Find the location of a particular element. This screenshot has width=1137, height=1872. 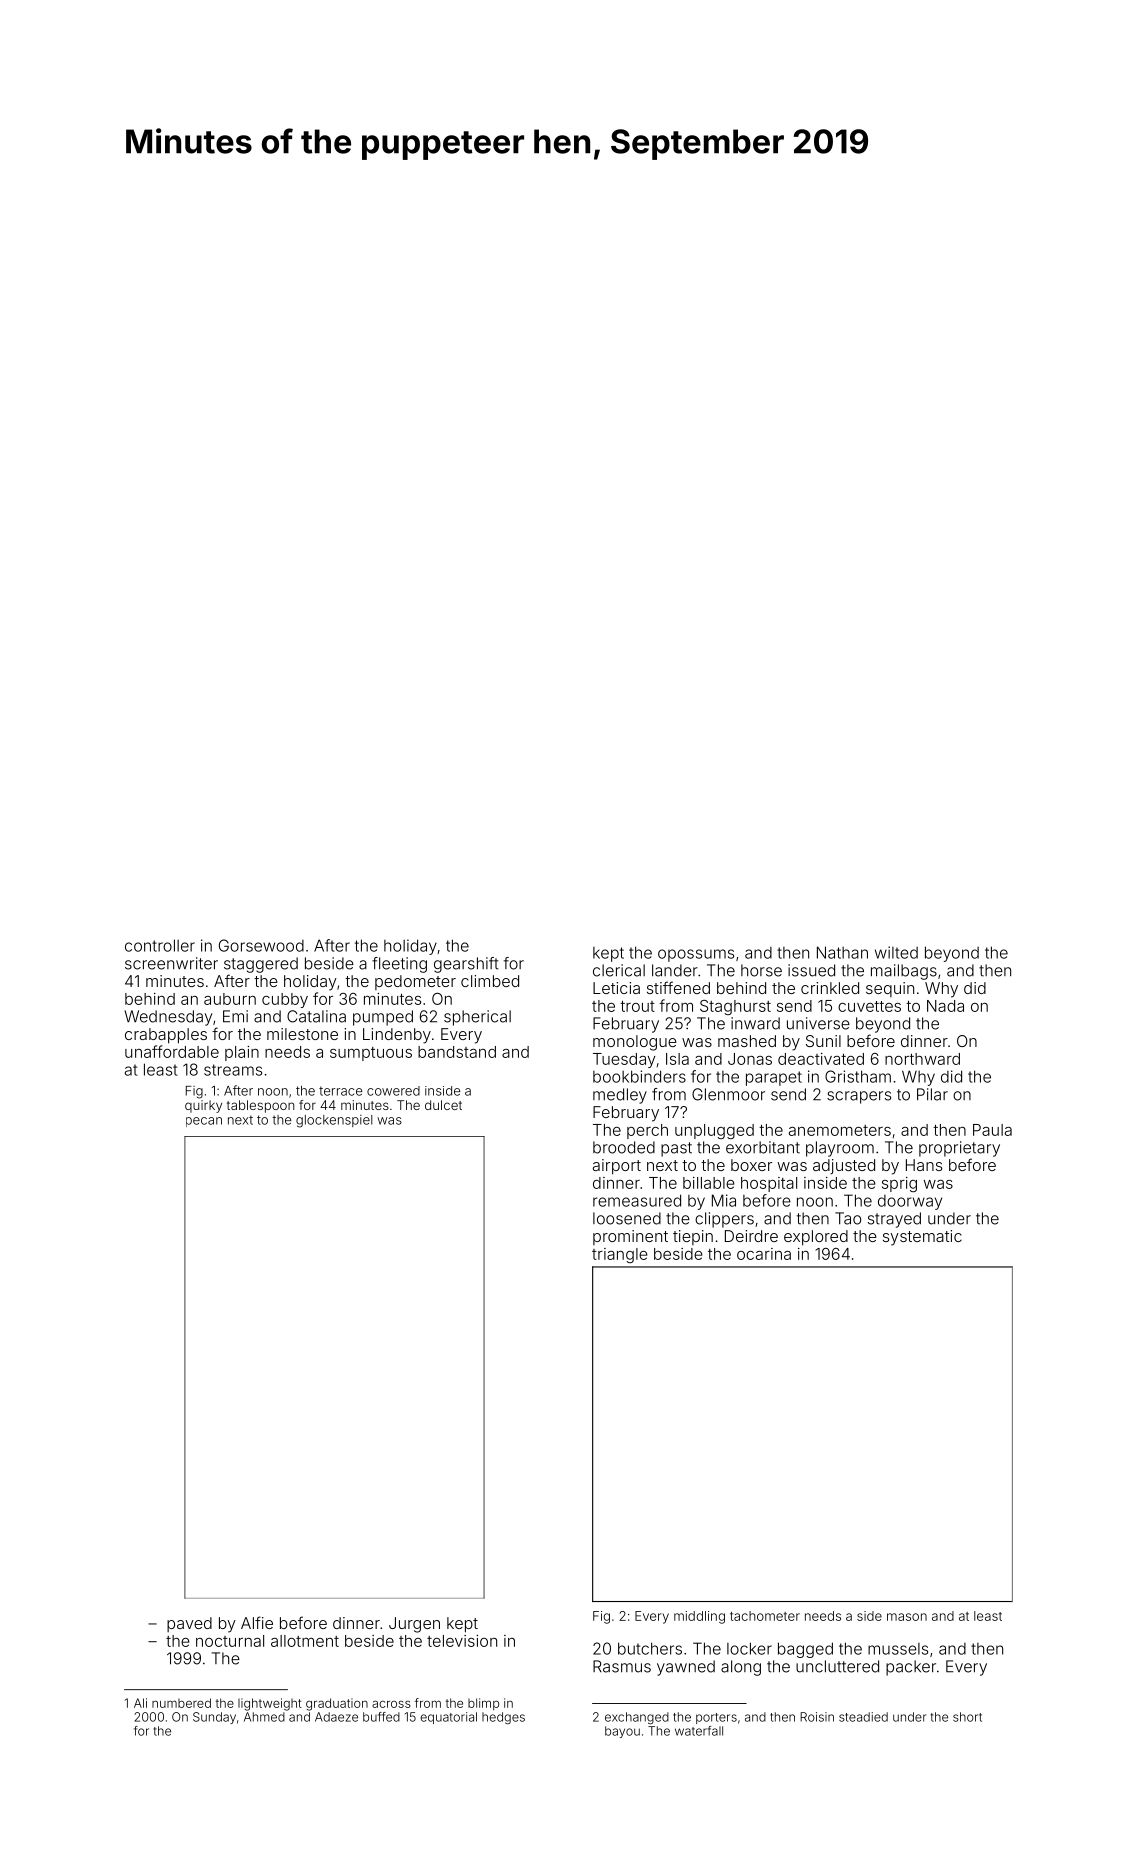

Sunday is located at coordinates (214, 1718).
